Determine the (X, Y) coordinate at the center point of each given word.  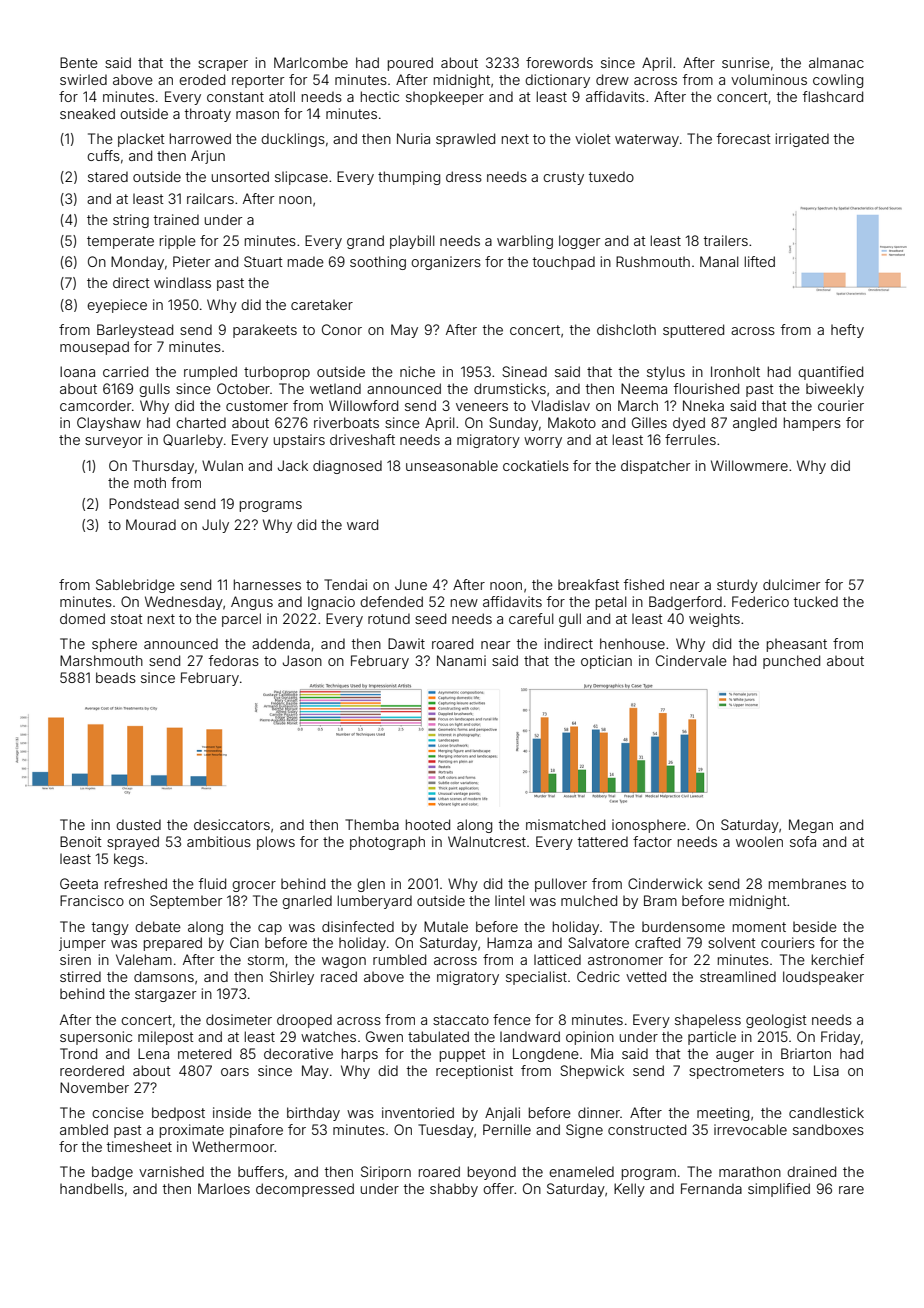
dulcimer (791, 584)
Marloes (224, 1188)
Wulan (222, 465)
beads (116, 677)
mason (257, 115)
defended (391, 601)
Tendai (345, 584)
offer (498, 1188)
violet (593, 138)
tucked (816, 601)
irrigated (802, 140)
